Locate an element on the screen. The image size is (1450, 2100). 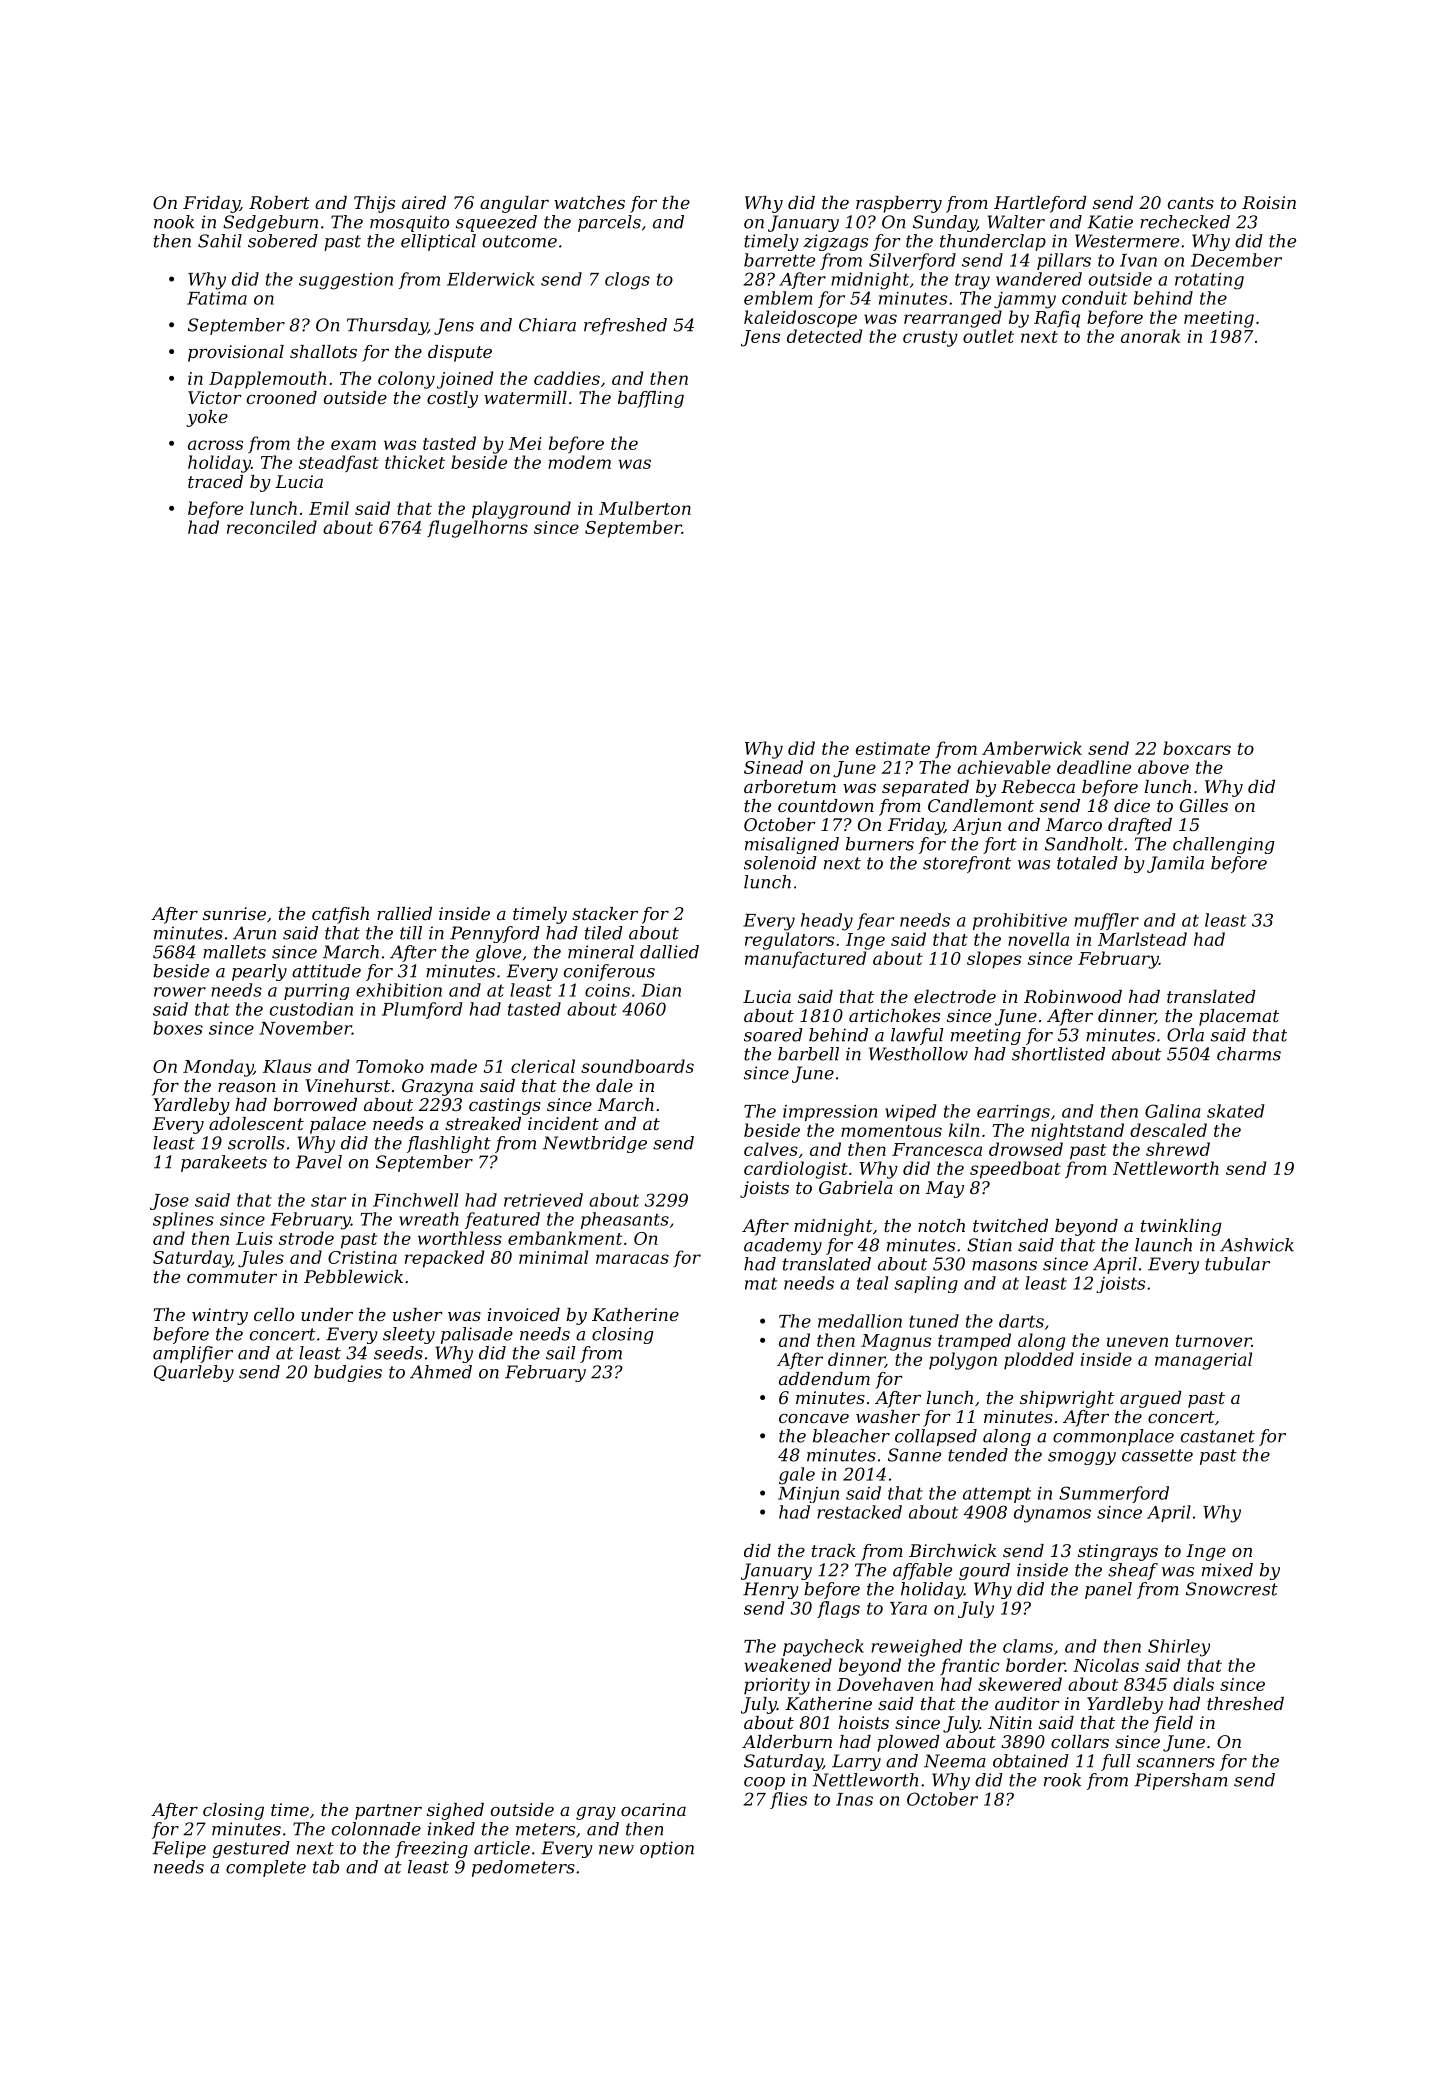
Henry is located at coordinates (771, 1590).
